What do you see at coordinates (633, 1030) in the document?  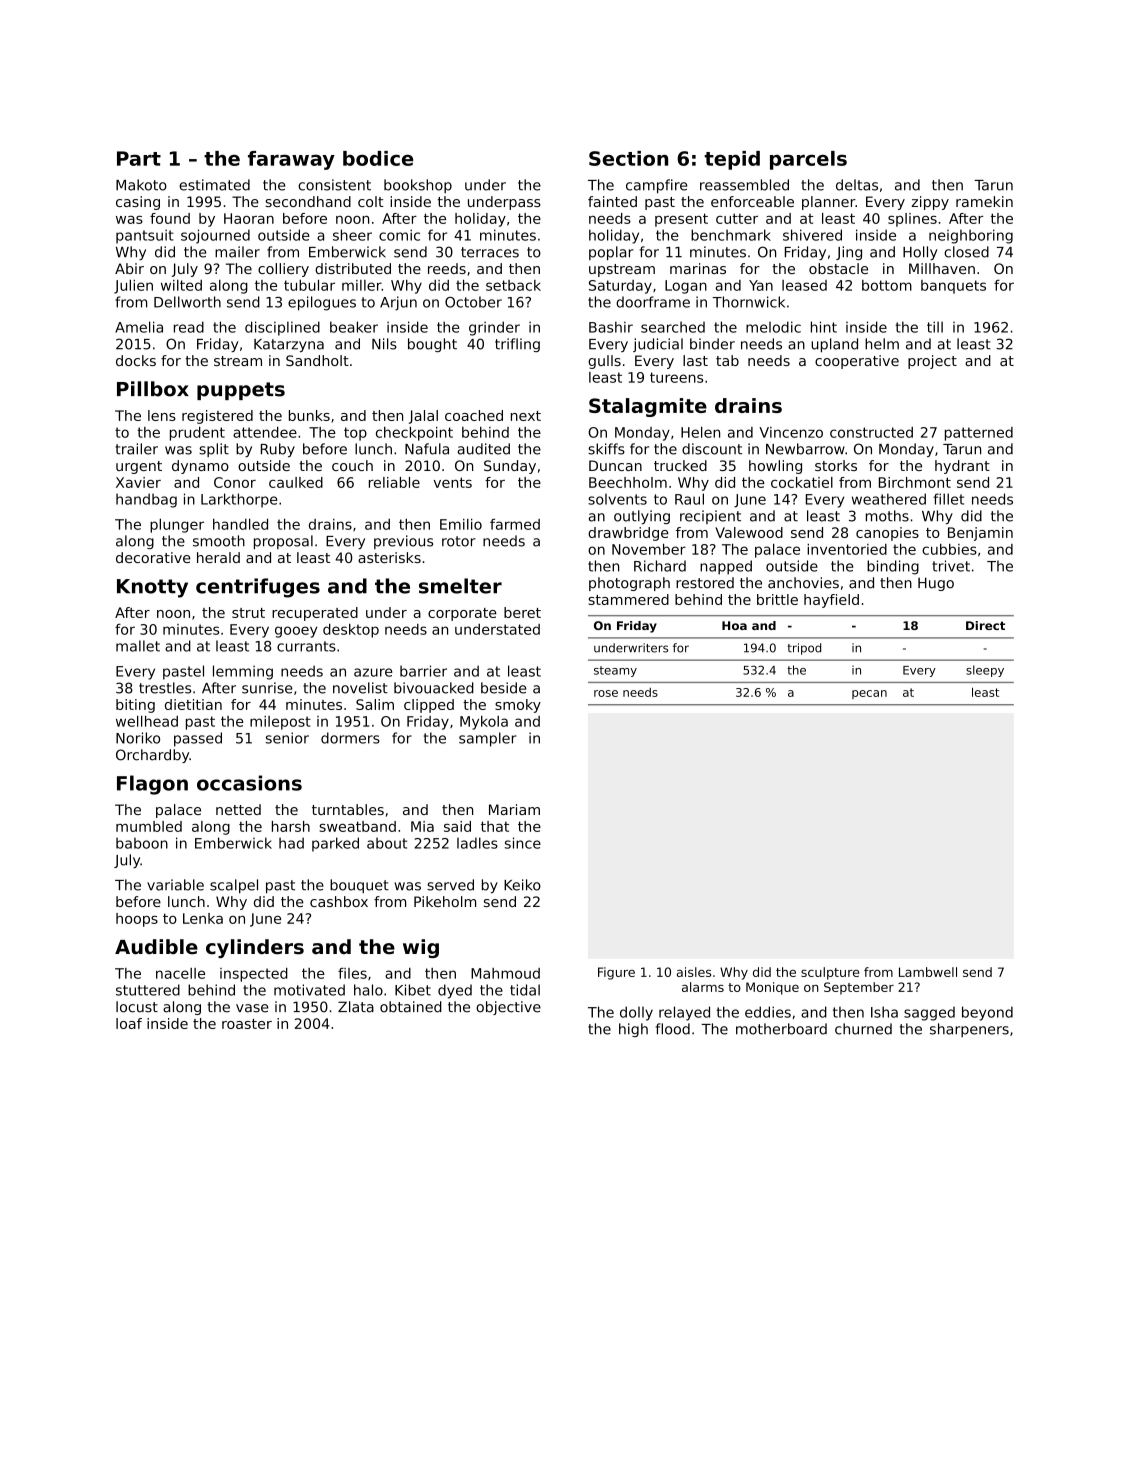 I see `high` at bounding box center [633, 1030].
